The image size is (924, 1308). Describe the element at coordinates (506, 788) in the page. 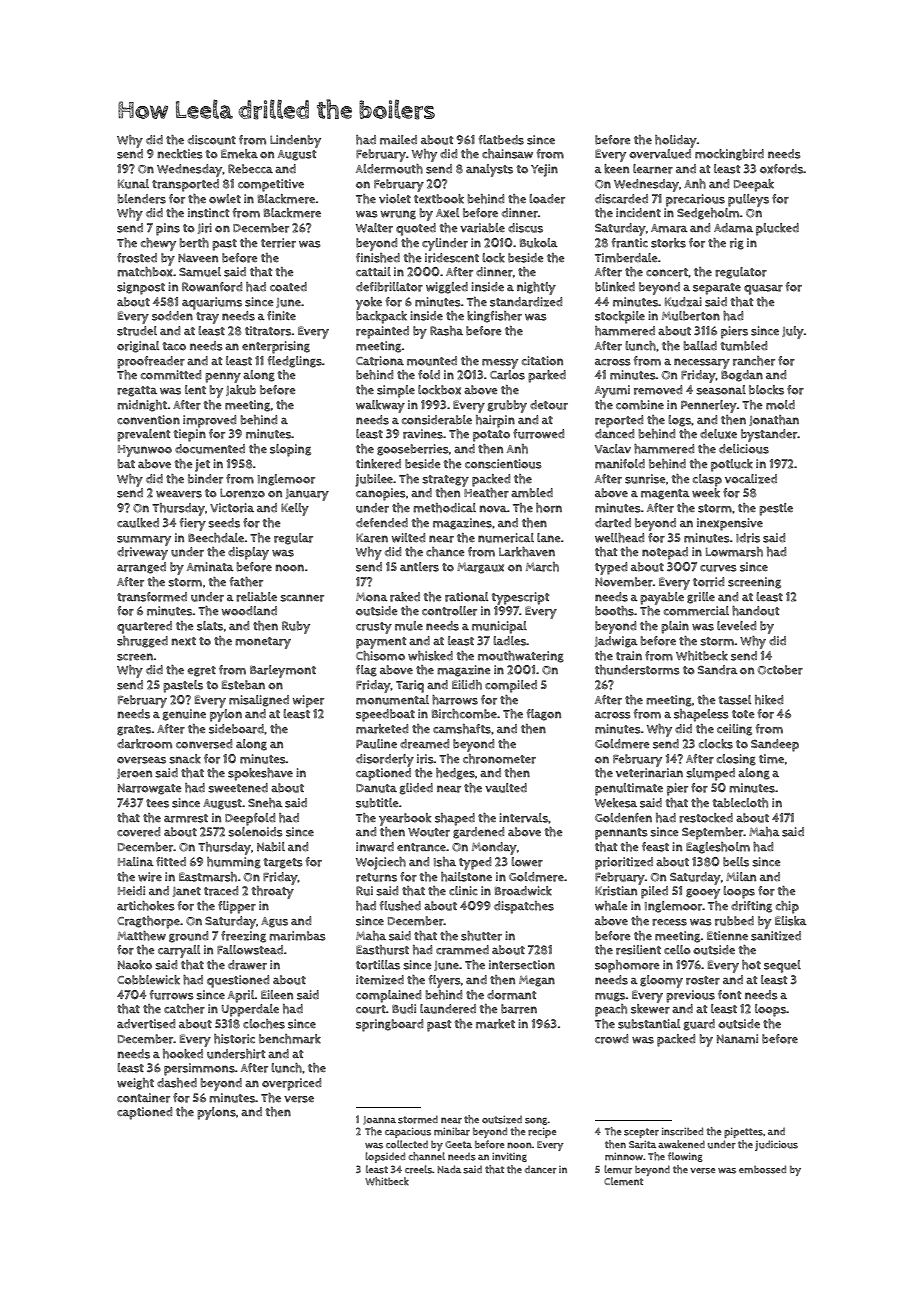

I see `vaulted` at that location.
